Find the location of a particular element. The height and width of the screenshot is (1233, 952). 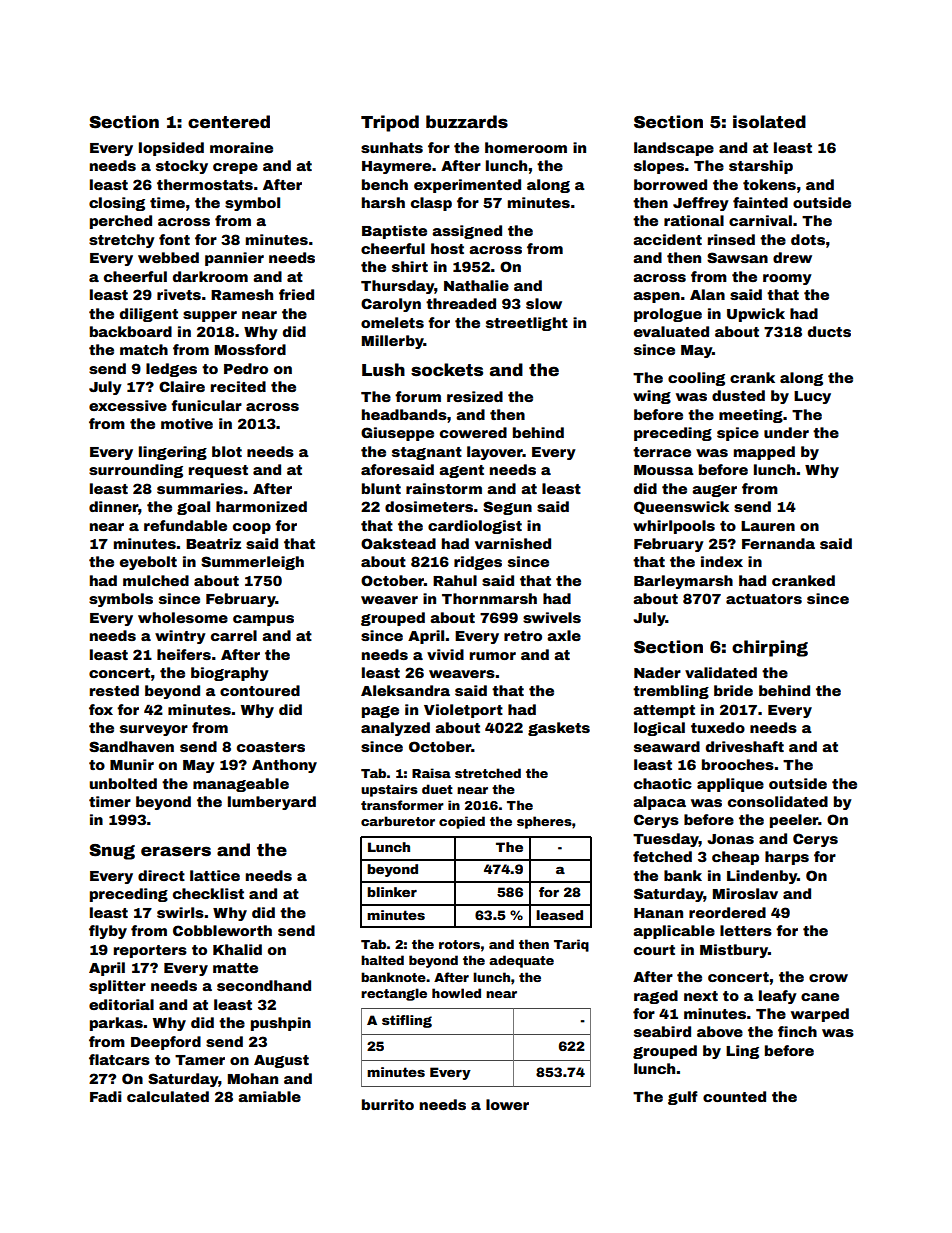

contoured is located at coordinates (260, 690).
